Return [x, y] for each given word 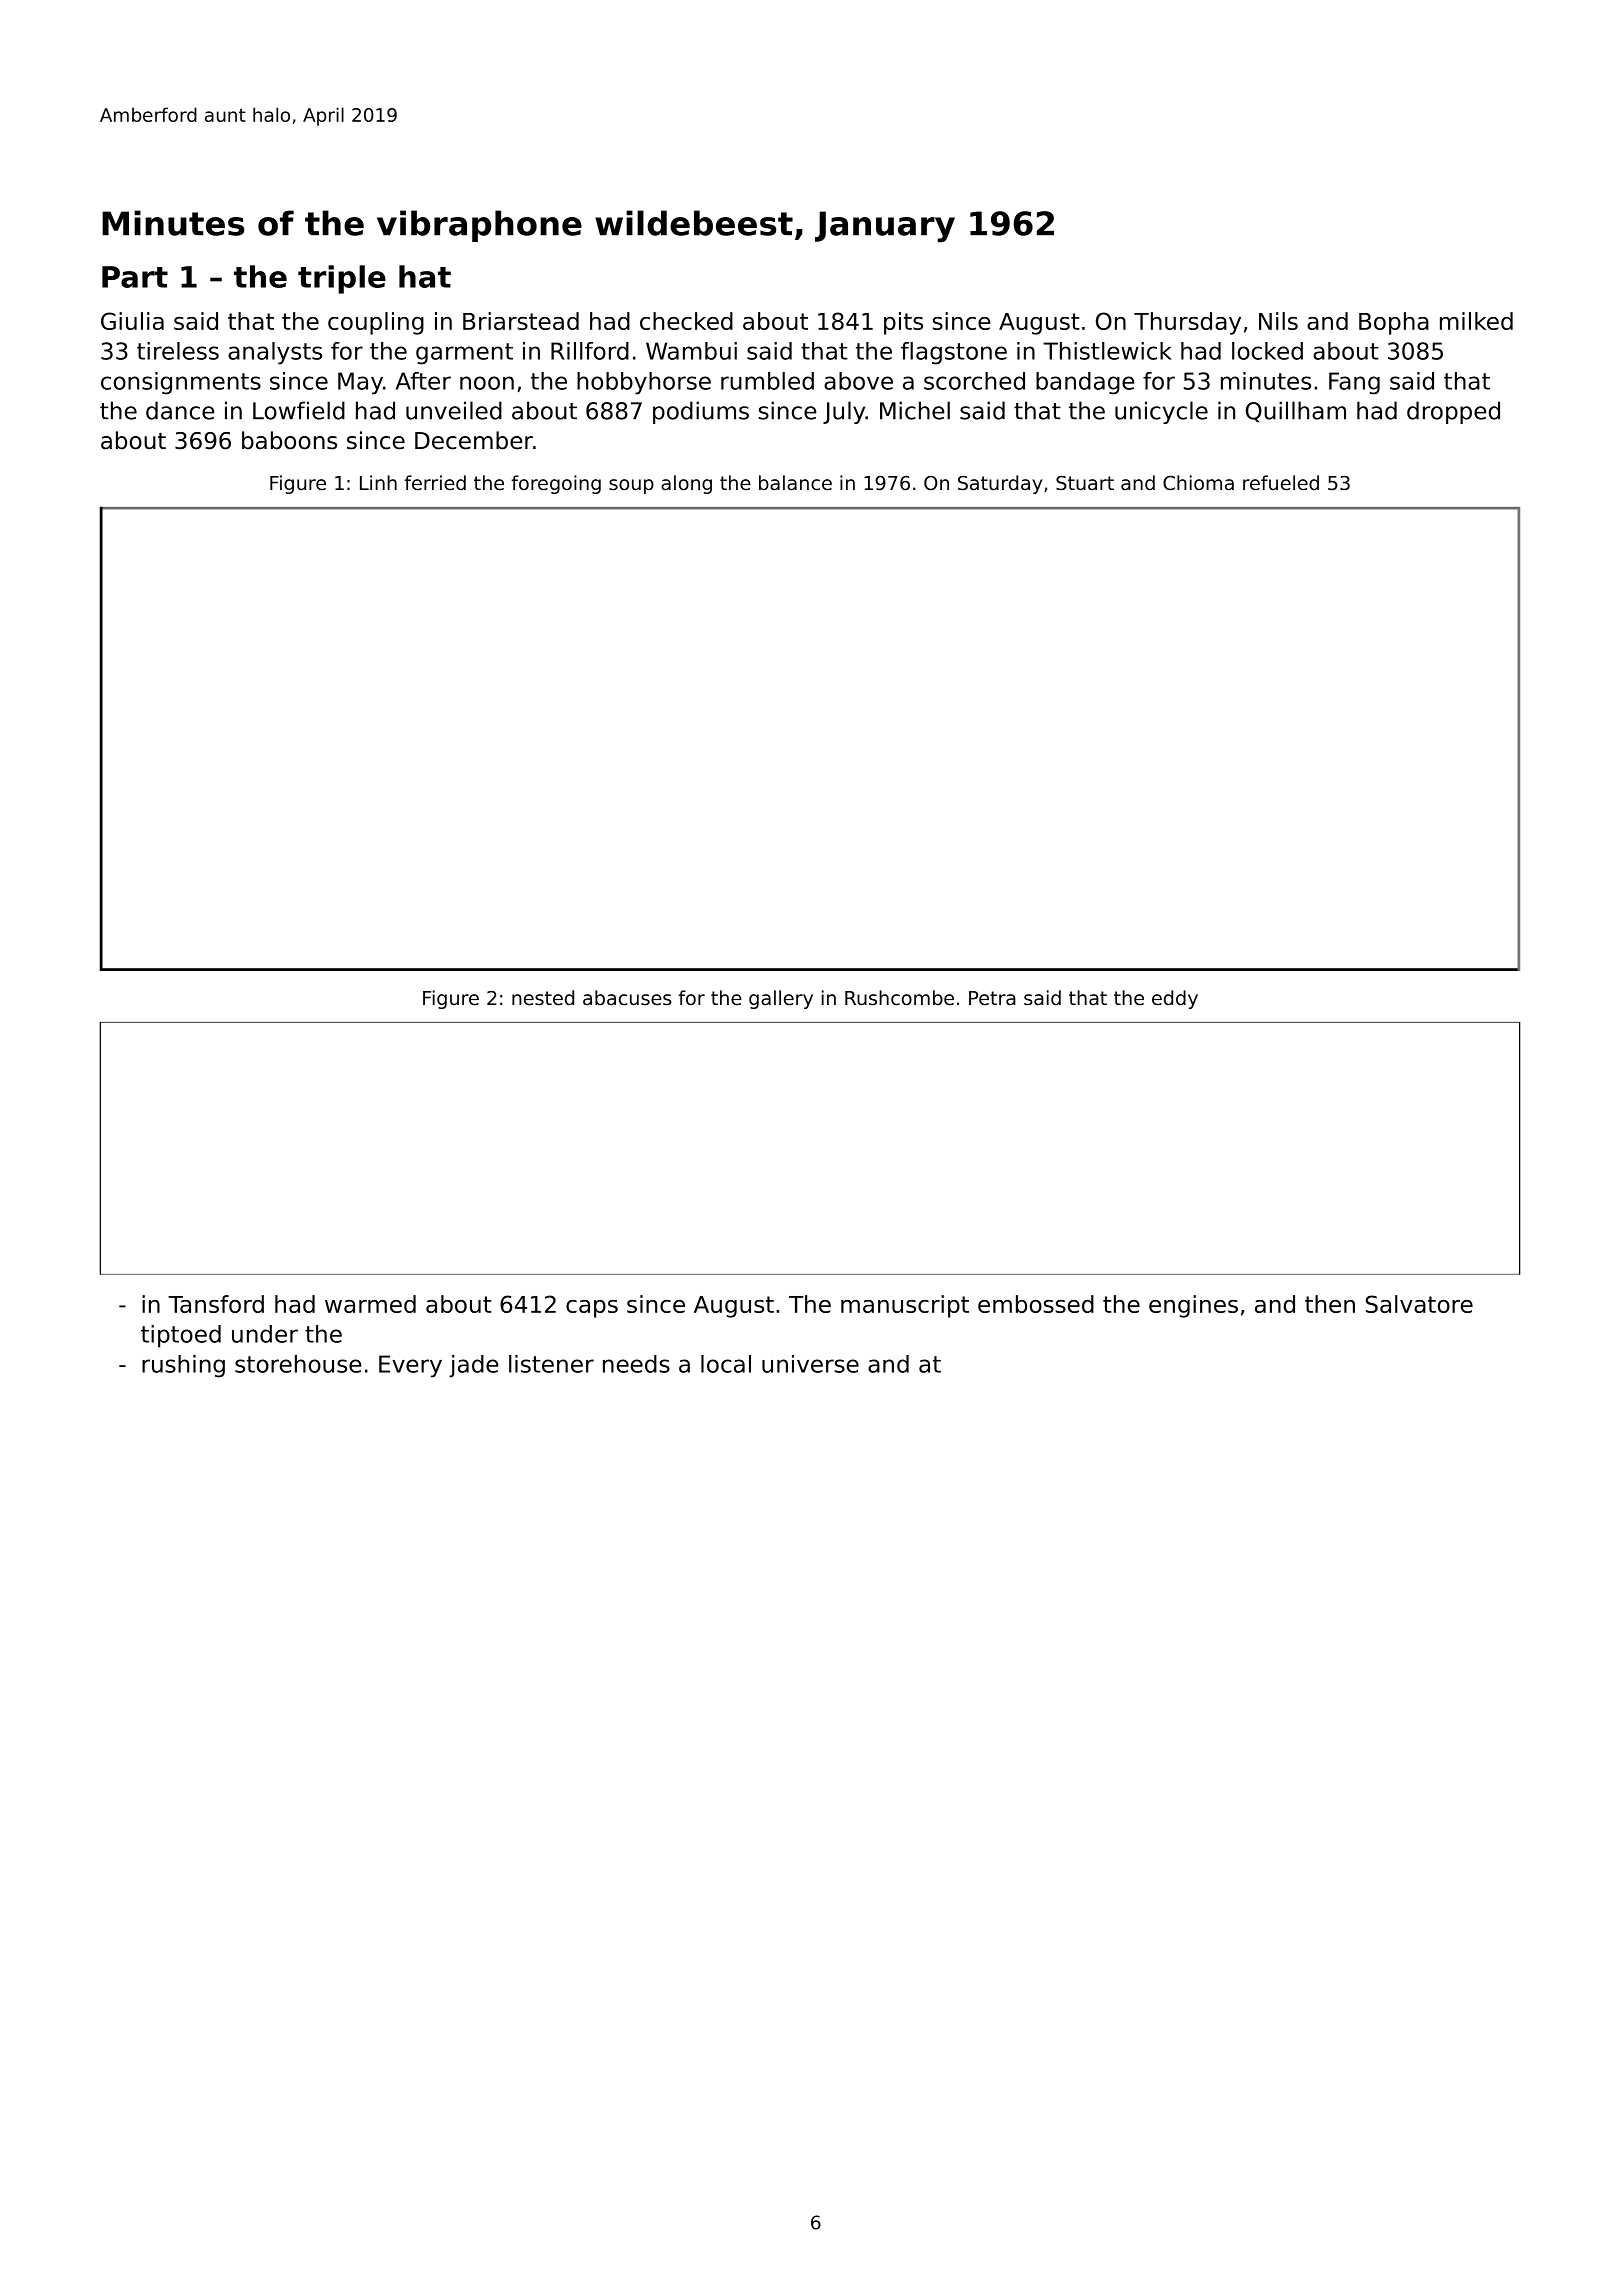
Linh [378, 482]
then [1330, 1304]
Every [410, 1366]
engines [1193, 1306]
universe [810, 1364]
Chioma [1198, 483]
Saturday [1000, 484]
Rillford [590, 351]
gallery [781, 999]
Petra [992, 998]
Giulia [132, 321]
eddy [1175, 999]
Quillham [1296, 411]
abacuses [627, 998]
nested [543, 998]
